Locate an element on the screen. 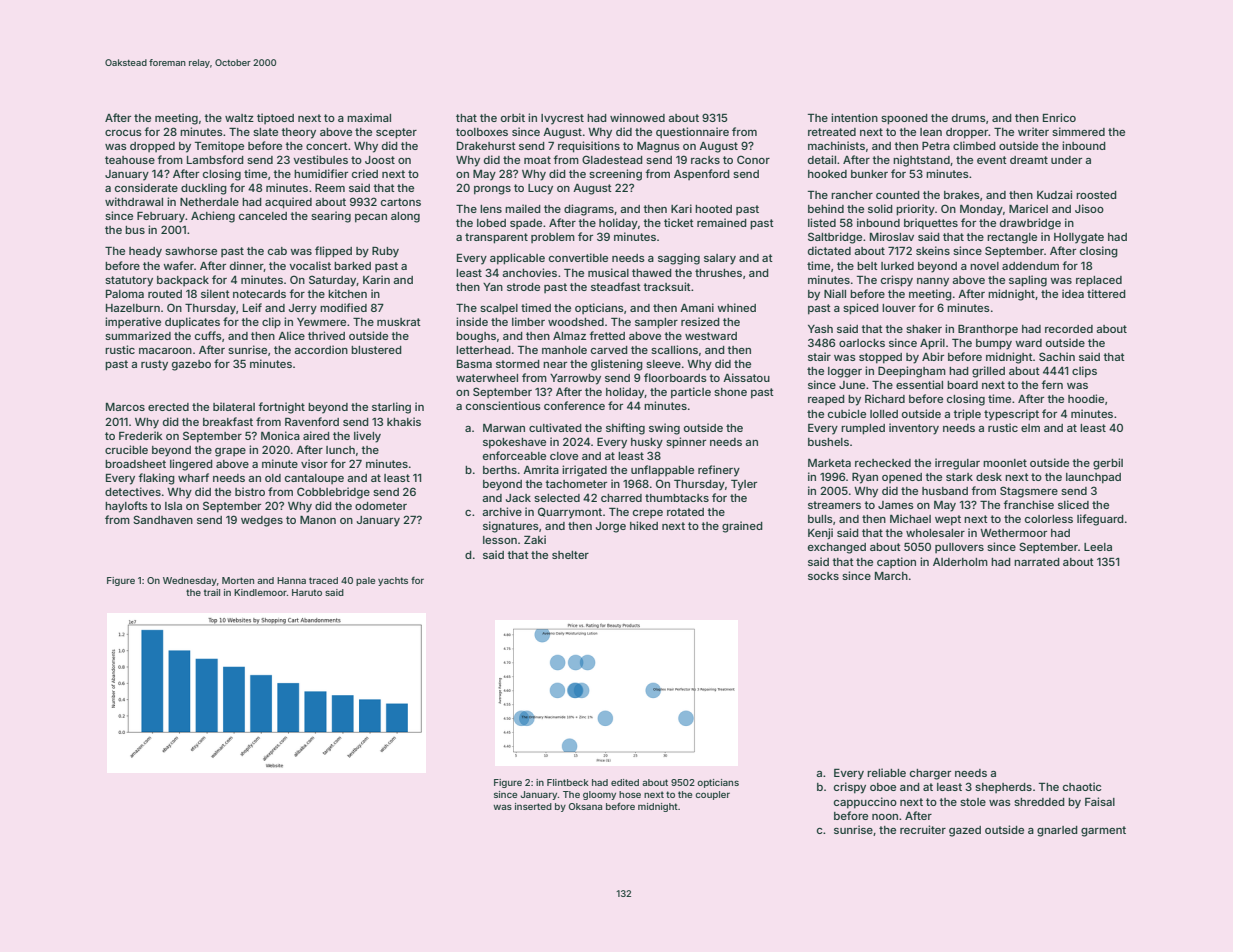 The height and width of the screenshot is (952, 1233). whined is located at coordinates (736, 307).
